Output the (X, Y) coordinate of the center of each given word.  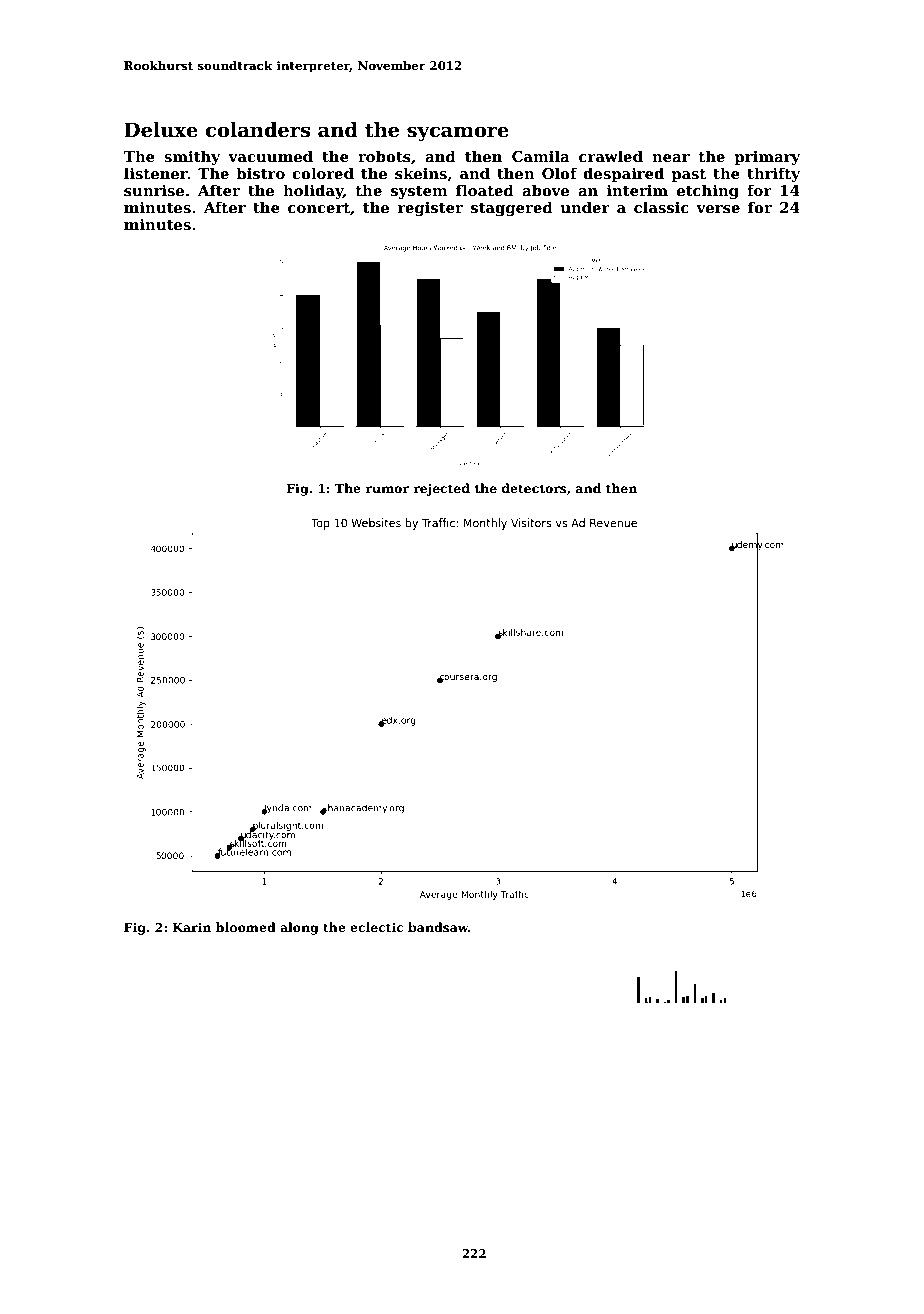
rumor (387, 489)
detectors (534, 488)
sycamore (458, 133)
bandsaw (438, 927)
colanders (257, 130)
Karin (192, 927)
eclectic (376, 927)
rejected (441, 489)
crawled (611, 156)
